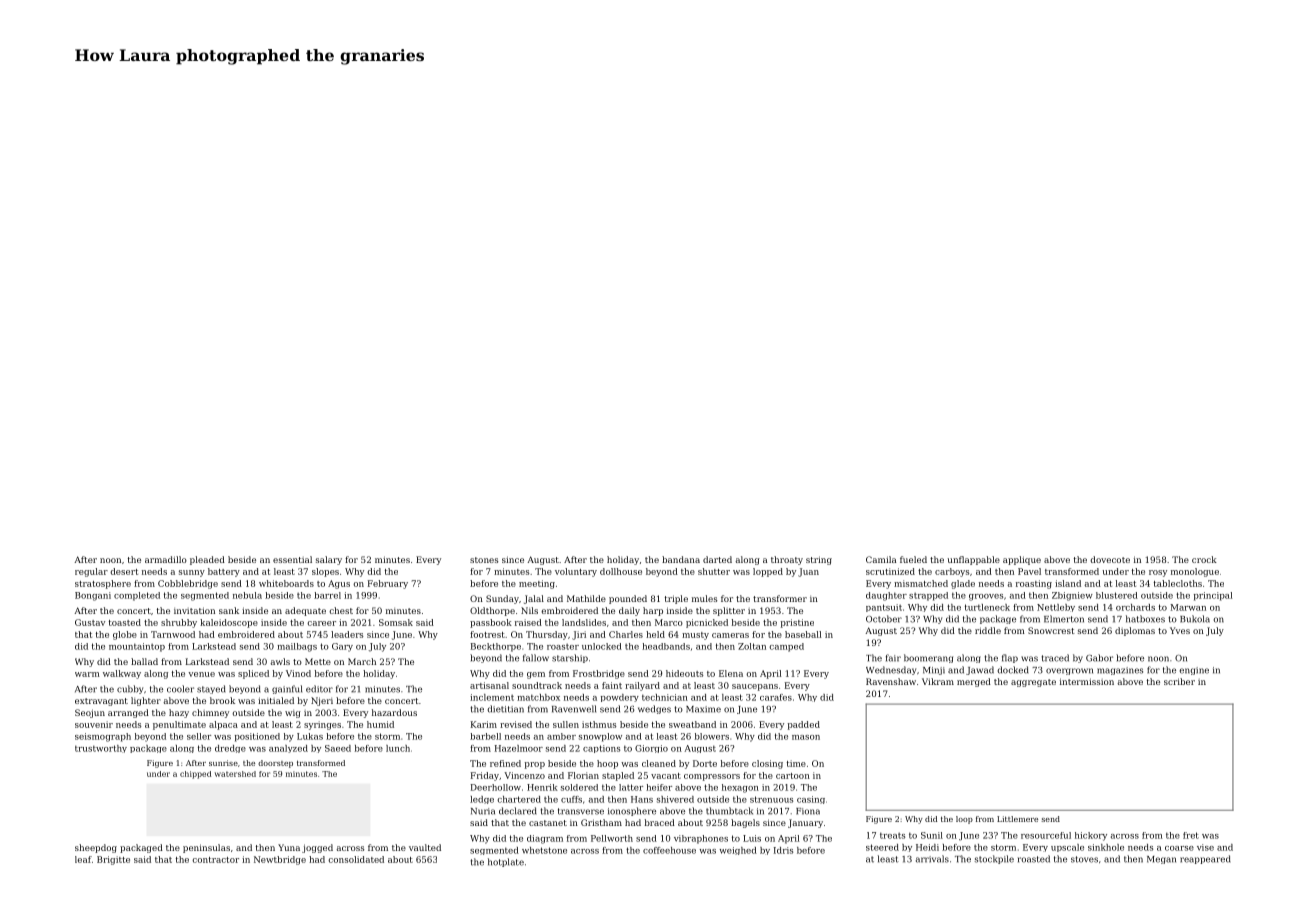 The width and height of the image is (1308, 924). What do you see at coordinates (632, 811) in the image?
I see `ionosphere` at bounding box center [632, 811].
